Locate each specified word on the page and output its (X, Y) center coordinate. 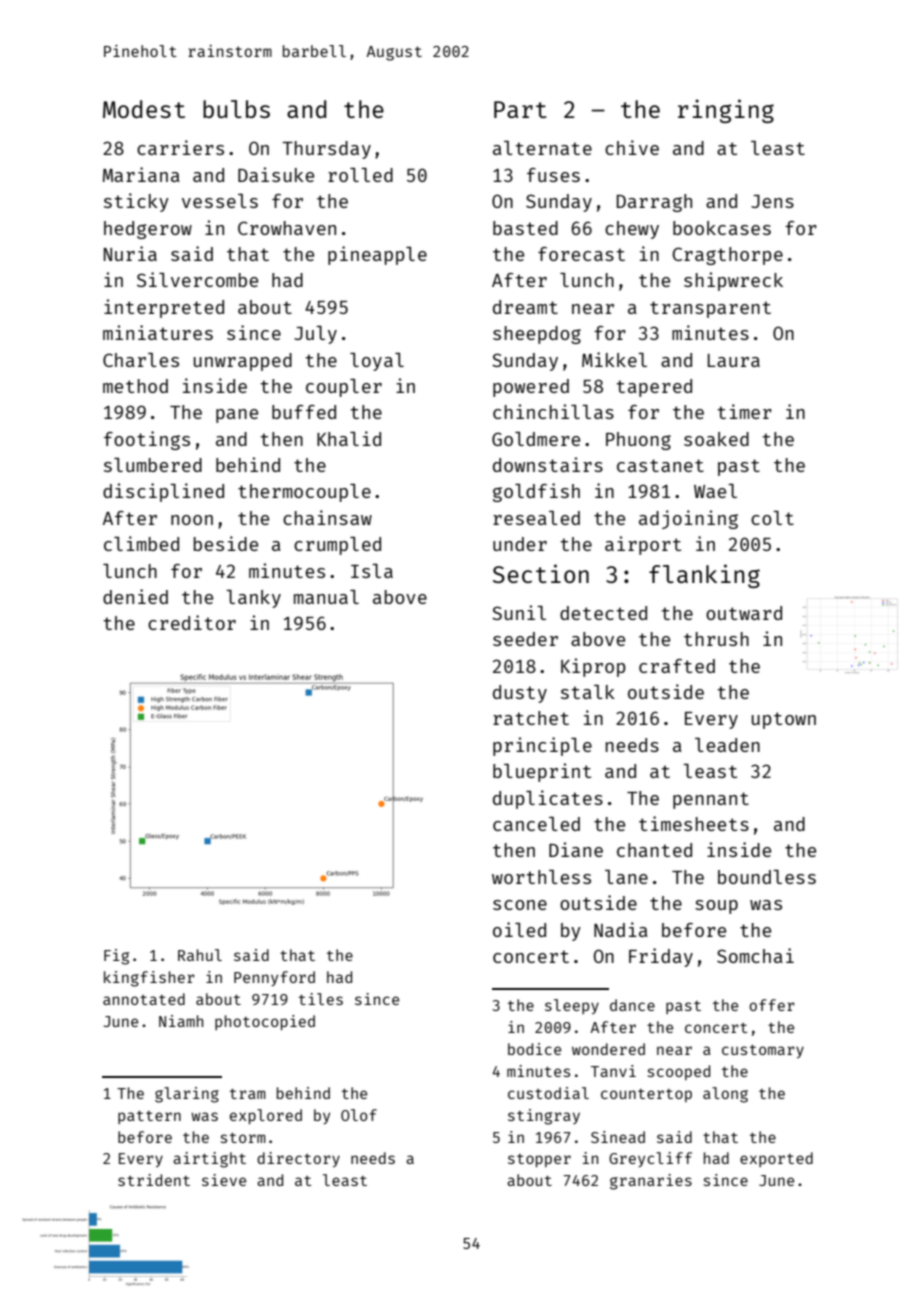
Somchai (755, 955)
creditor (192, 622)
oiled (519, 929)
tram (248, 1094)
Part (520, 109)
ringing (726, 111)
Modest (144, 109)
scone (520, 905)
